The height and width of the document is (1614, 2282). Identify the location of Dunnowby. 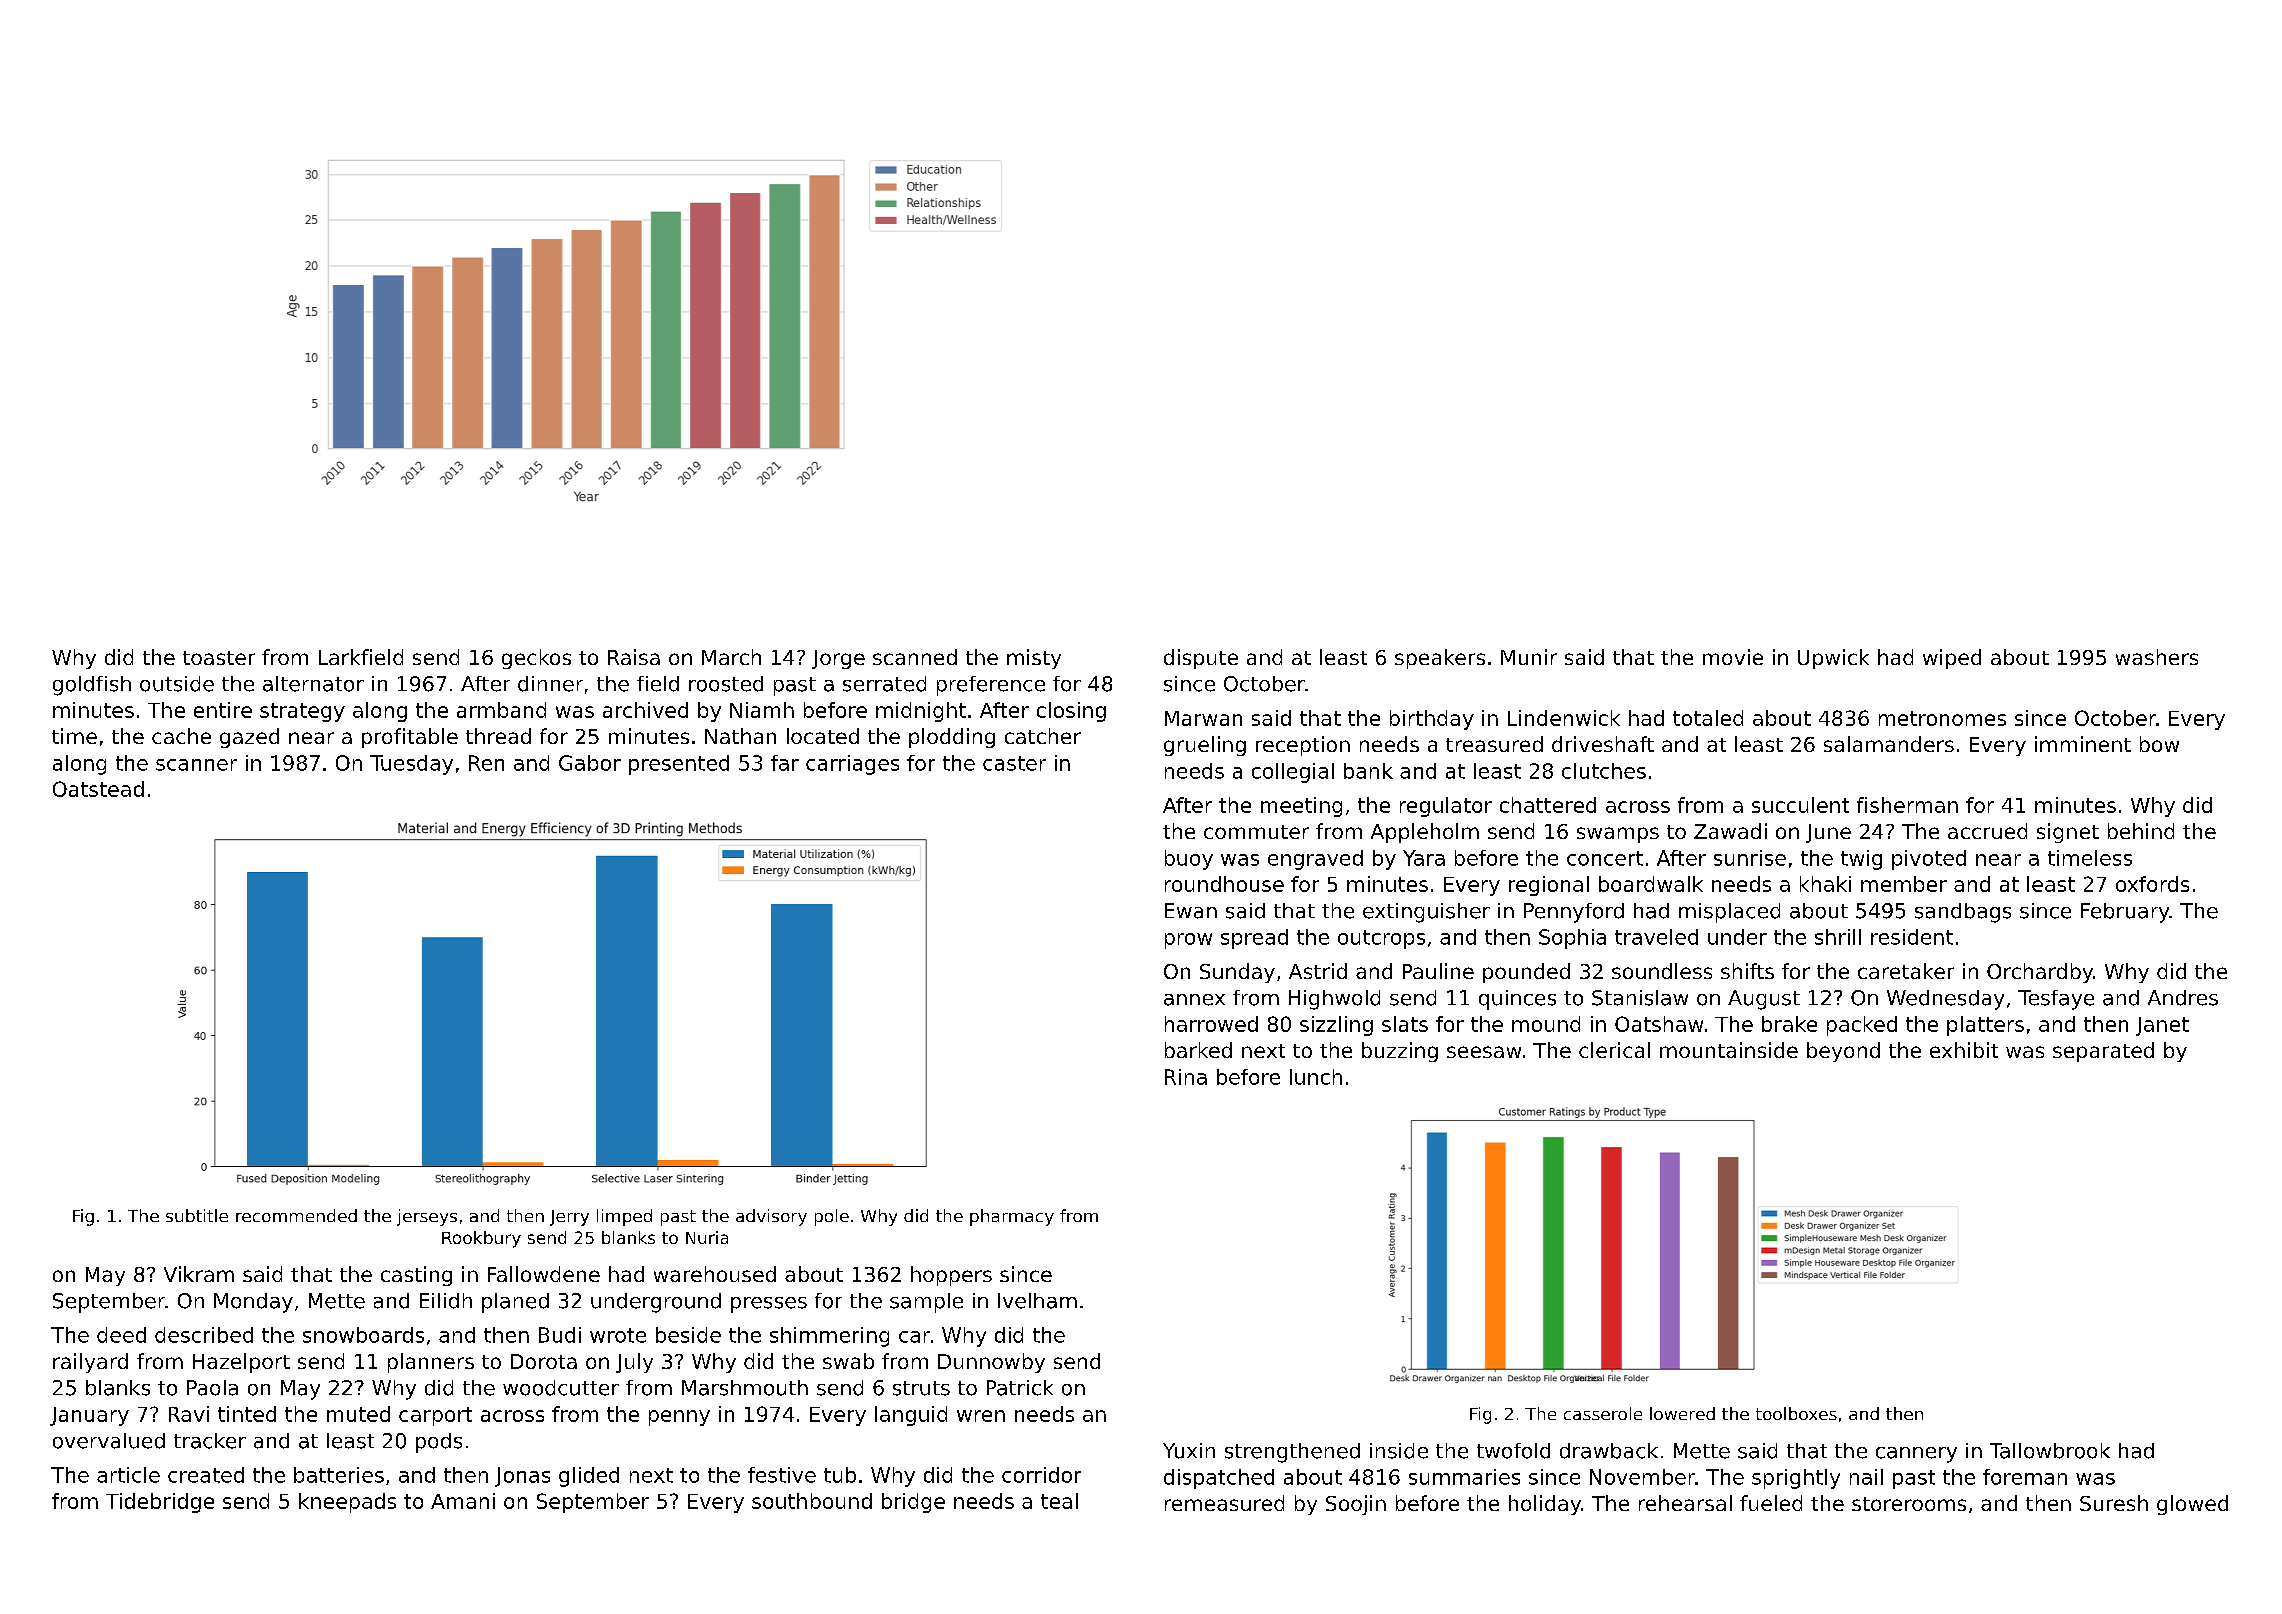
(991, 1363).
